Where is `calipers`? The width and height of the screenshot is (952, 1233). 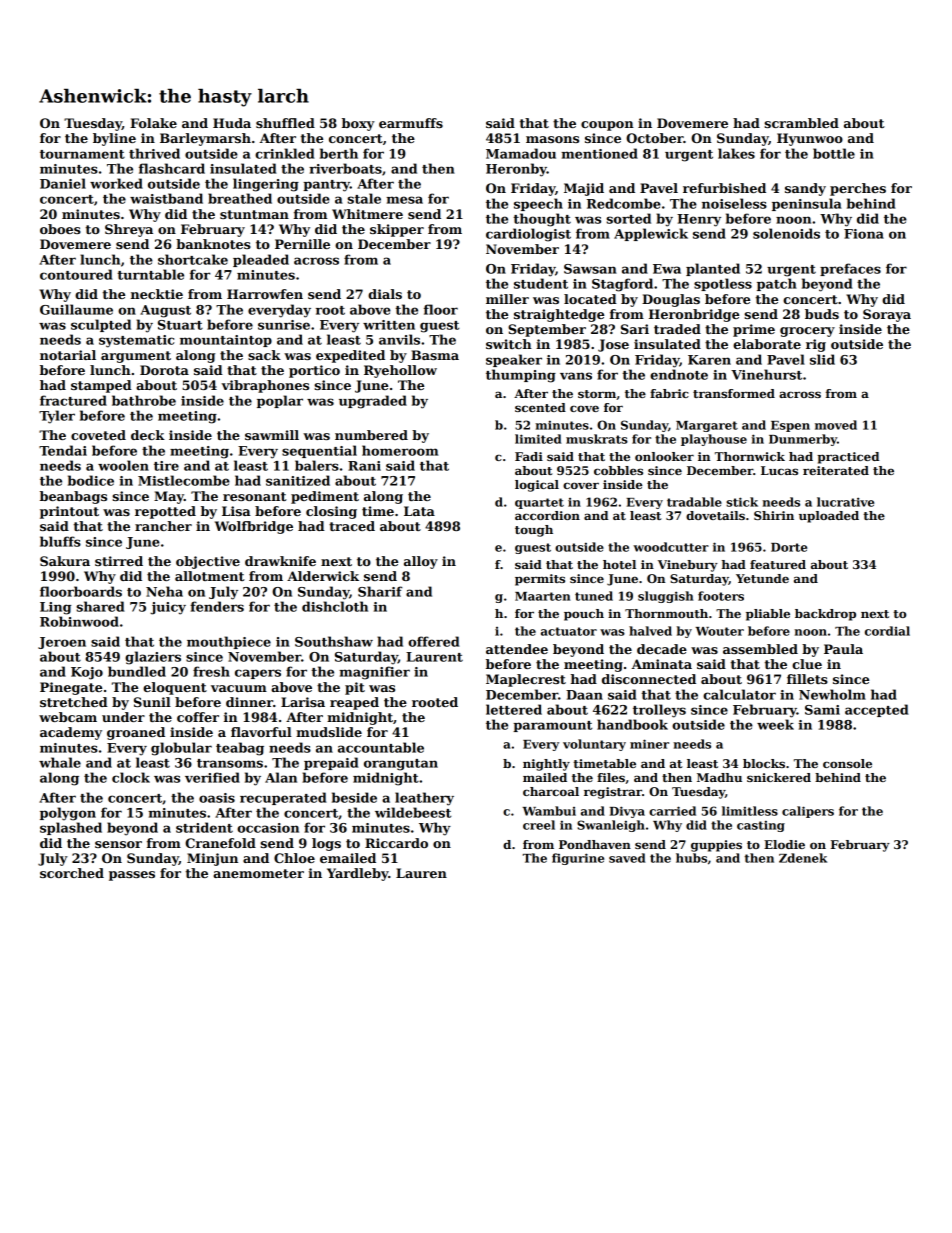
calipers is located at coordinates (808, 812).
